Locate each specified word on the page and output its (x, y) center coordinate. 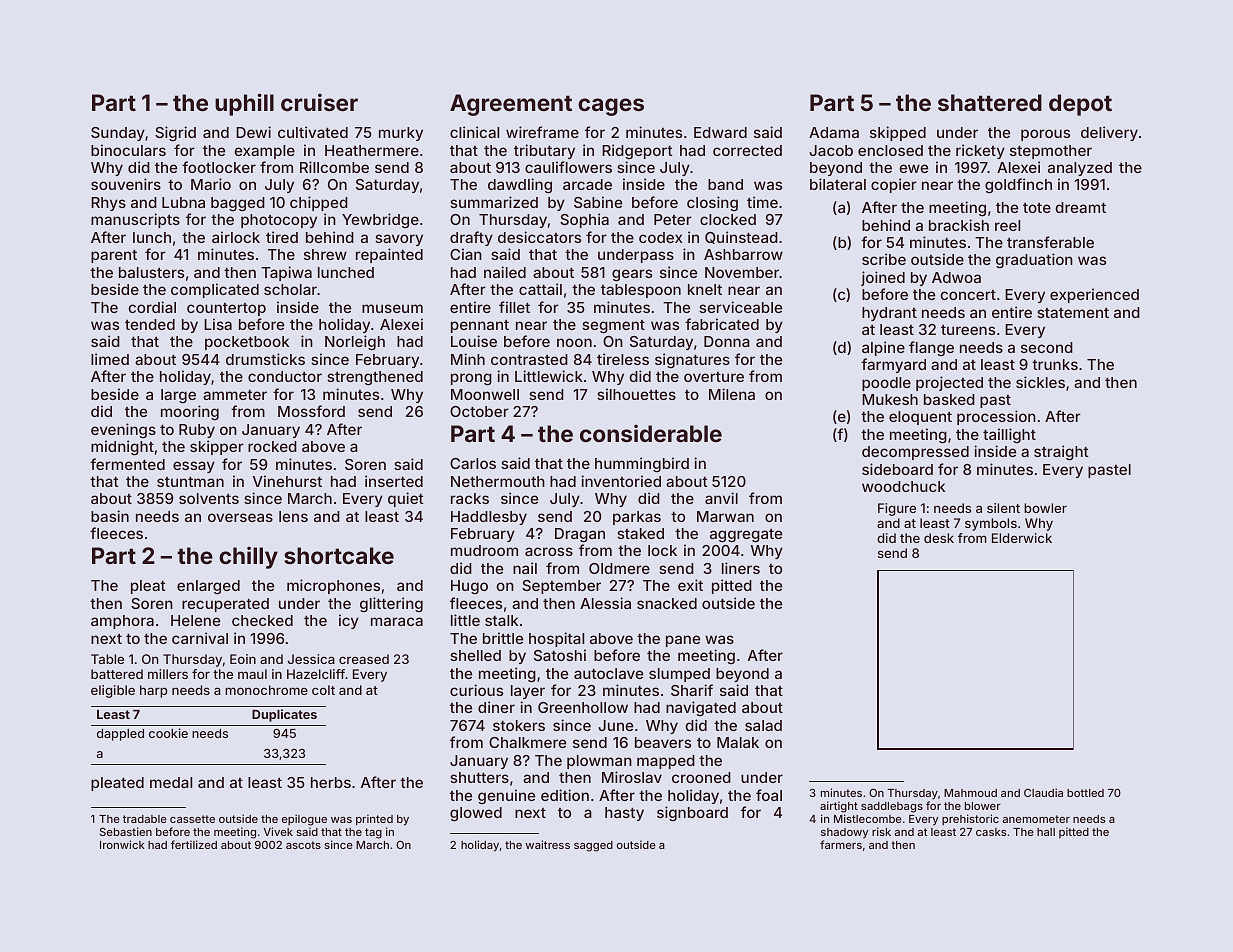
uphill (244, 104)
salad (763, 725)
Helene (195, 620)
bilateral (838, 184)
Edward (720, 132)
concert (968, 295)
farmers (841, 844)
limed (110, 359)
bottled (1085, 793)
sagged (593, 846)
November (742, 272)
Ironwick (122, 844)
